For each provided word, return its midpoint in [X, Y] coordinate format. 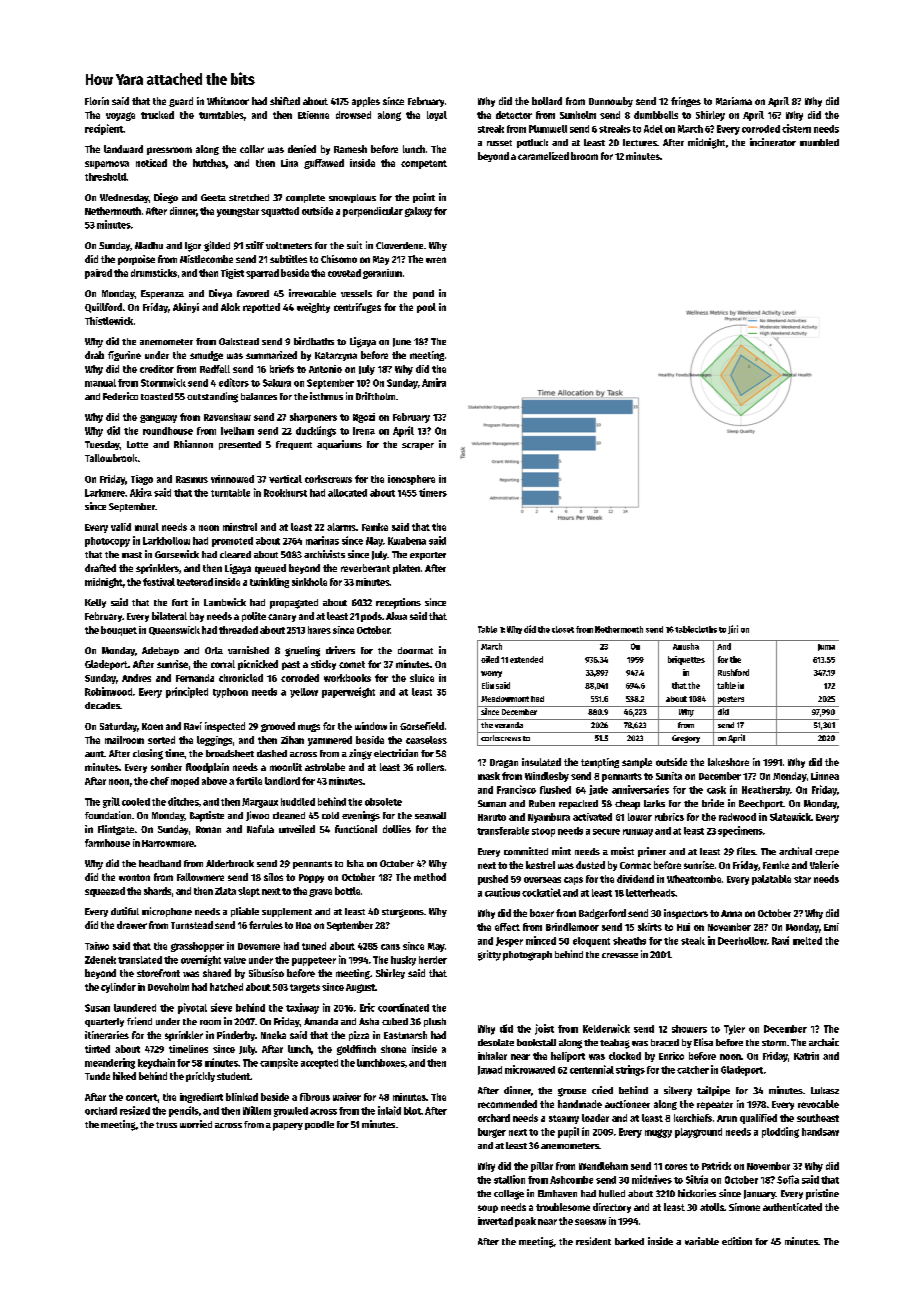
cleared [235, 554]
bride [713, 803]
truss [166, 1125]
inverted [495, 1221]
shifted [285, 101]
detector [514, 115]
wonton [134, 877]
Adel [653, 129]
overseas [542, 880]
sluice [422, 678]
